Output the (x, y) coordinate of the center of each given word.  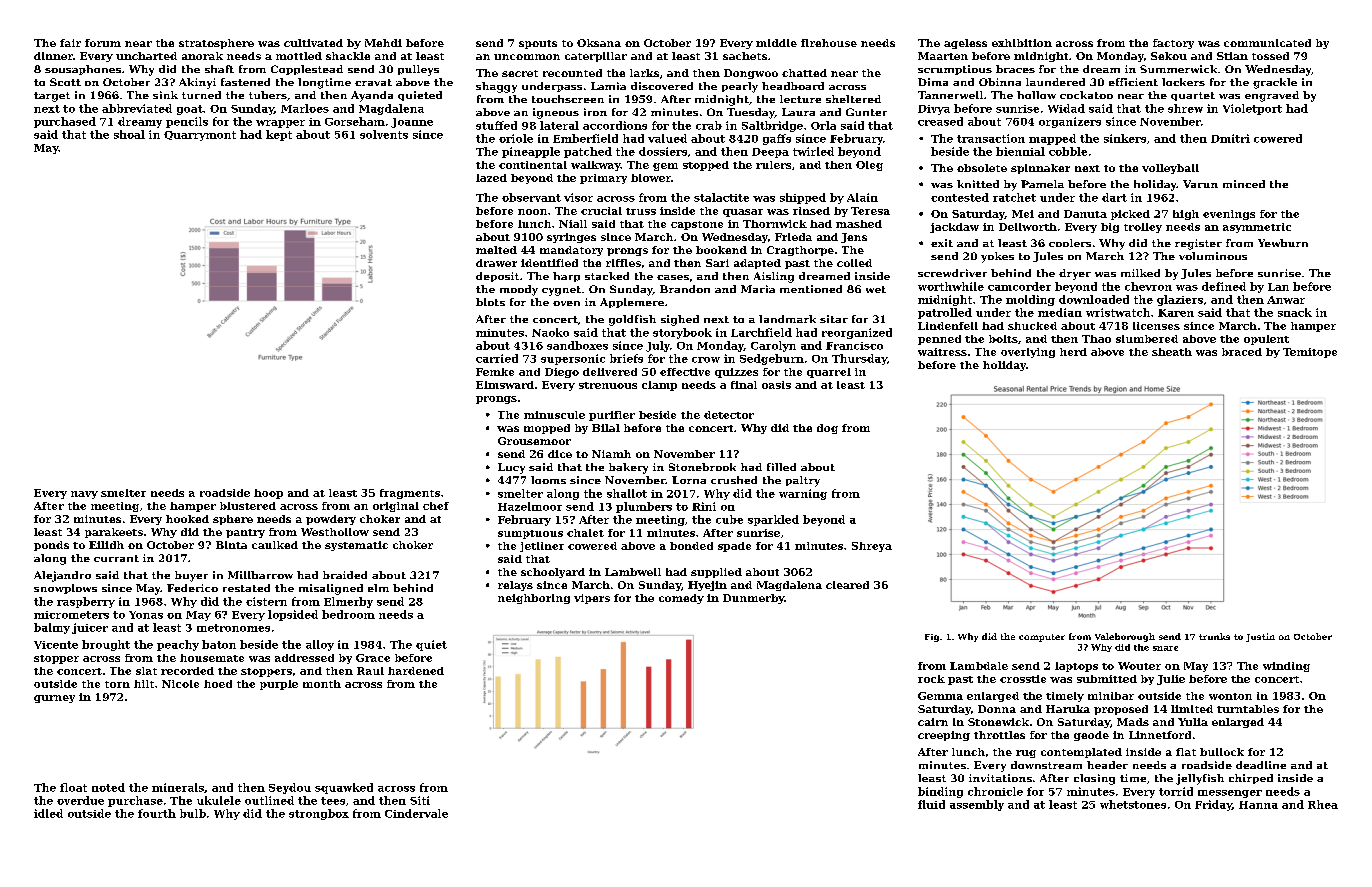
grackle (1275, 83)
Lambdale (979, 666)
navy (84, 495)
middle (776, 43)
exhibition (1022, 43)
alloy (320, 645)
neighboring (534, 599)
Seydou (290, 788)
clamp (659, 386)
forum (103, 43)
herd (1073, 352)
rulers (773, 165)
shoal (129, 134)
